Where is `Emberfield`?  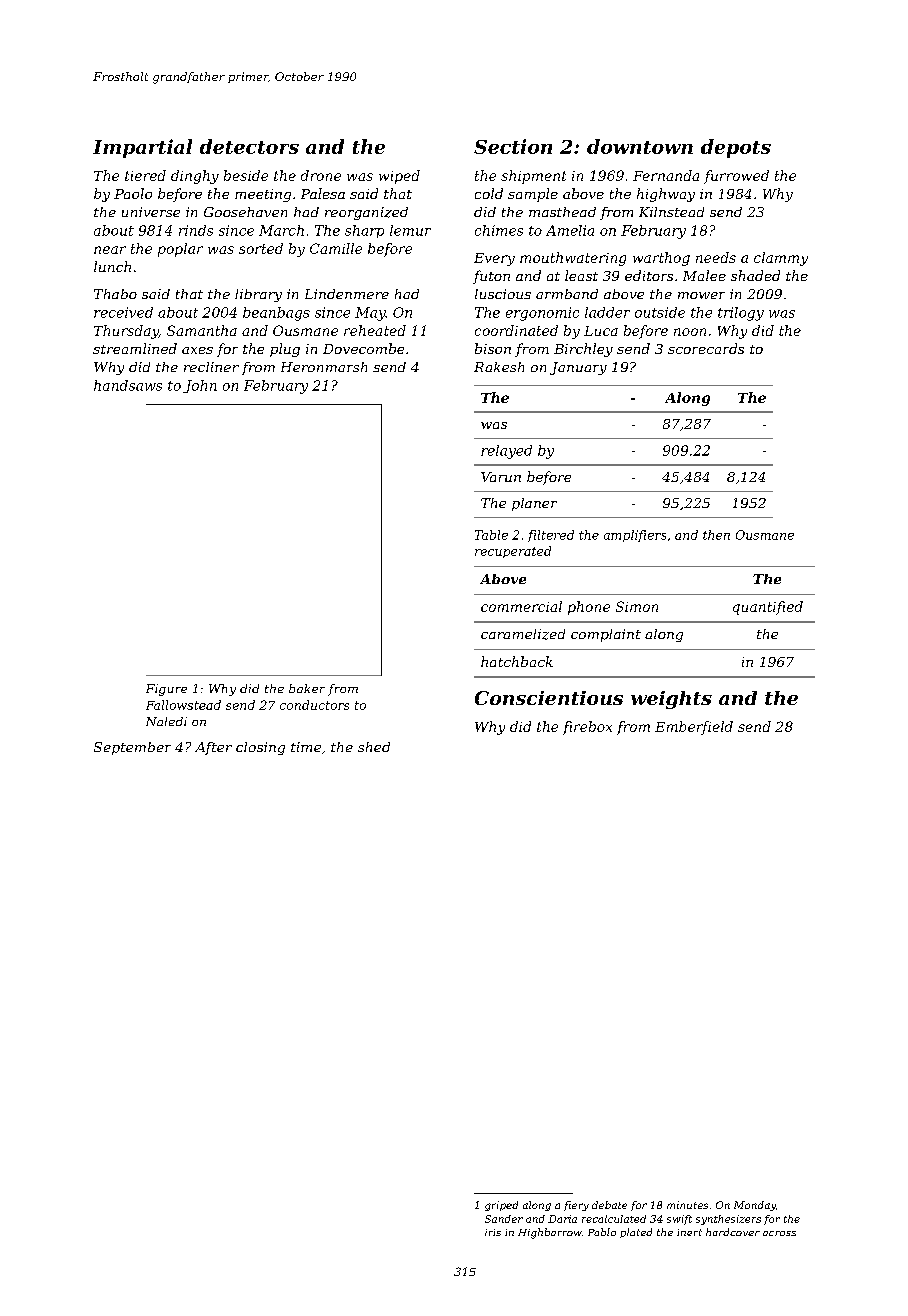
Emberfield is located at coordinates (694, 728).
